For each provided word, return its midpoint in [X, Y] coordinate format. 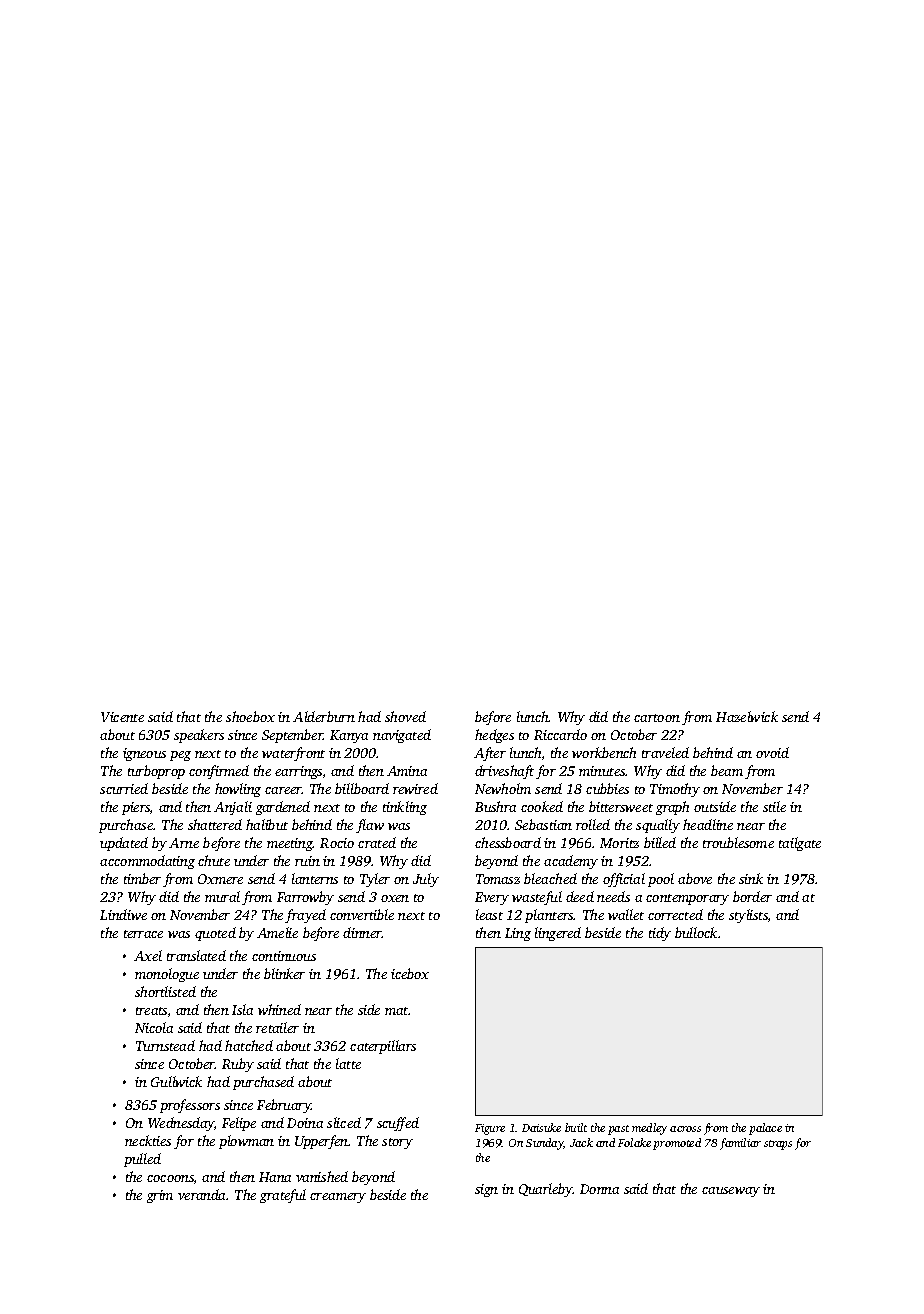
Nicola [154, 1027]
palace [765, 1129]
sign [486, 1190]
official [624, 880]
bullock [696, 932]
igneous [144, 754]
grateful [283, 1196]
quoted [215, 934]
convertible [362, 914]
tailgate [800, 844]
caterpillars [383, 1047]
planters [549, 916]
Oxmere [220, 879]
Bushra [495, 806]
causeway [731, 1192]
